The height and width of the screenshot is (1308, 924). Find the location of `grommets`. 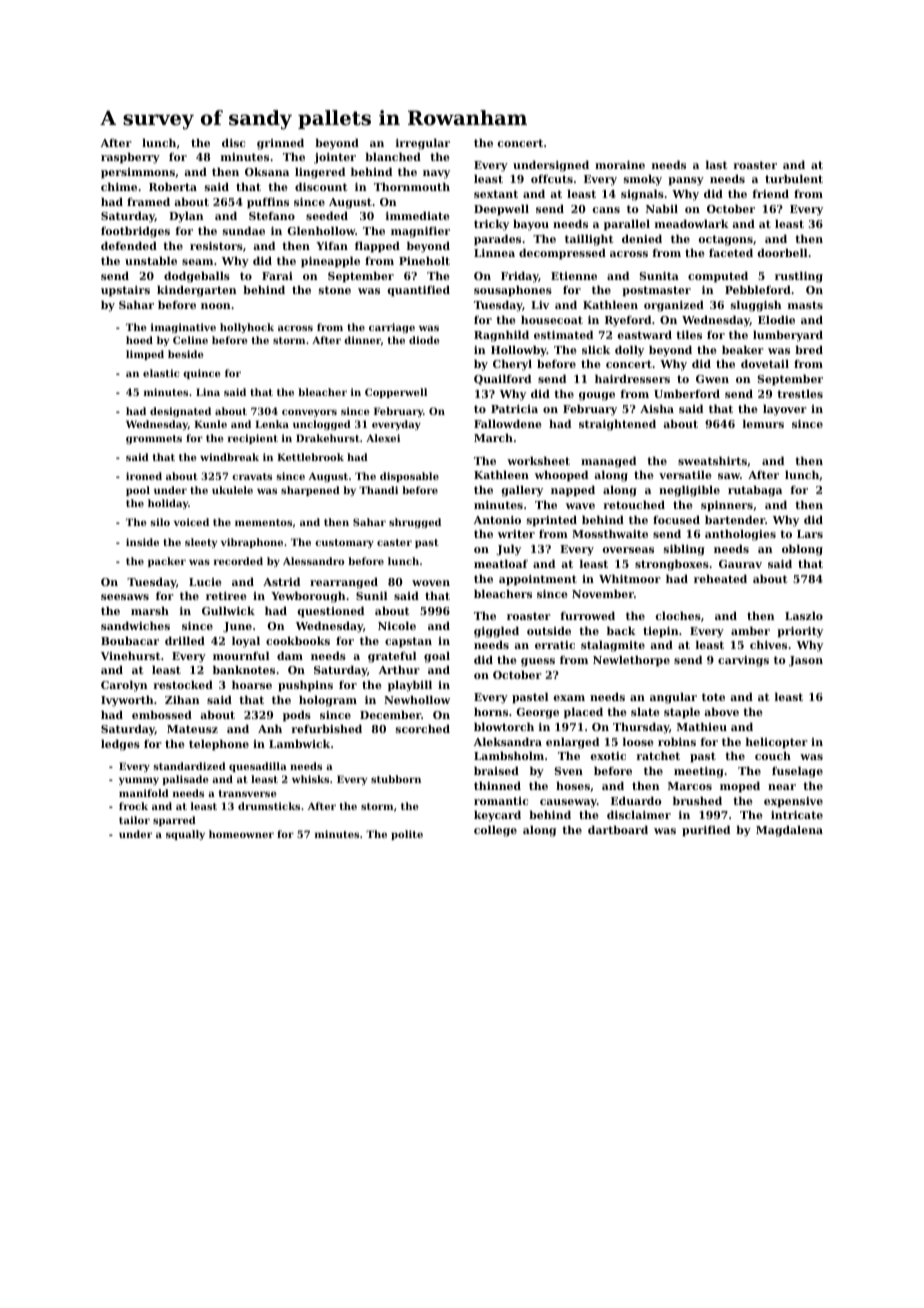

grommets is located at coordinates (154, 439).
